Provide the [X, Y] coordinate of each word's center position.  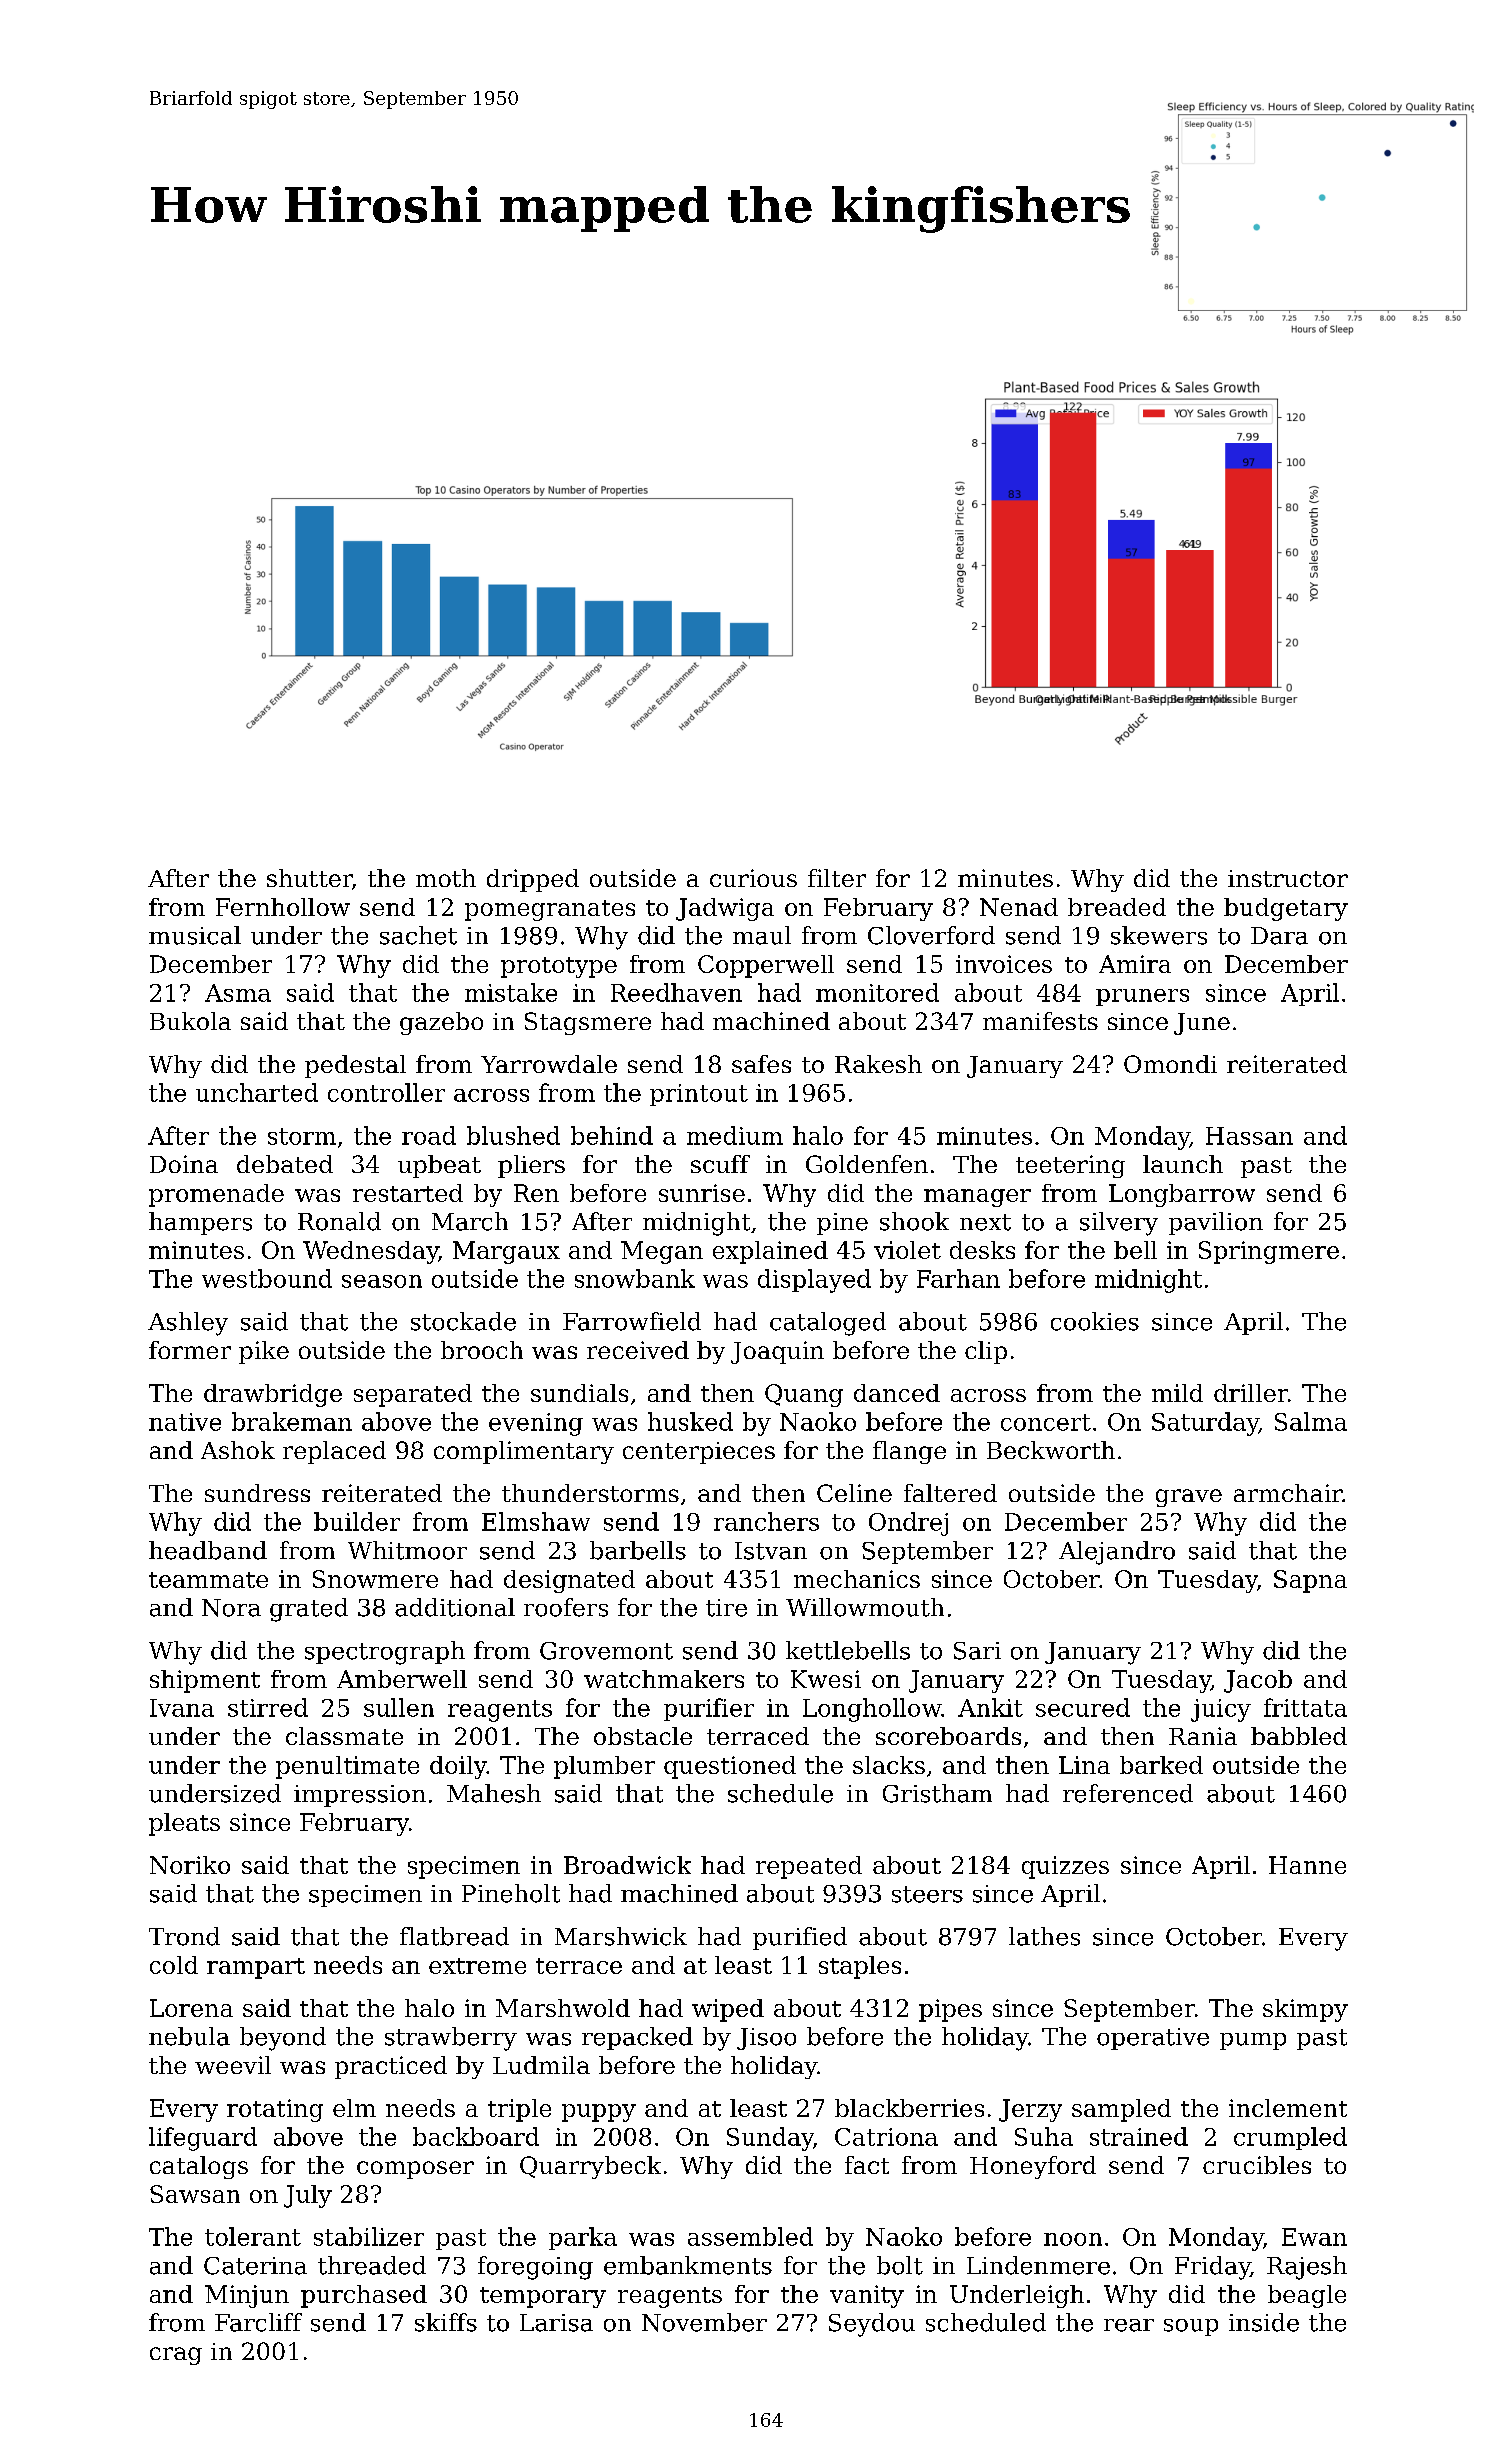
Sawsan [195, 2194]
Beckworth [1051, 1450]
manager [977, 1198]
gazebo [441, 1023]
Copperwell [766, 966]
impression [360, 1796]
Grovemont [606, 1651]
